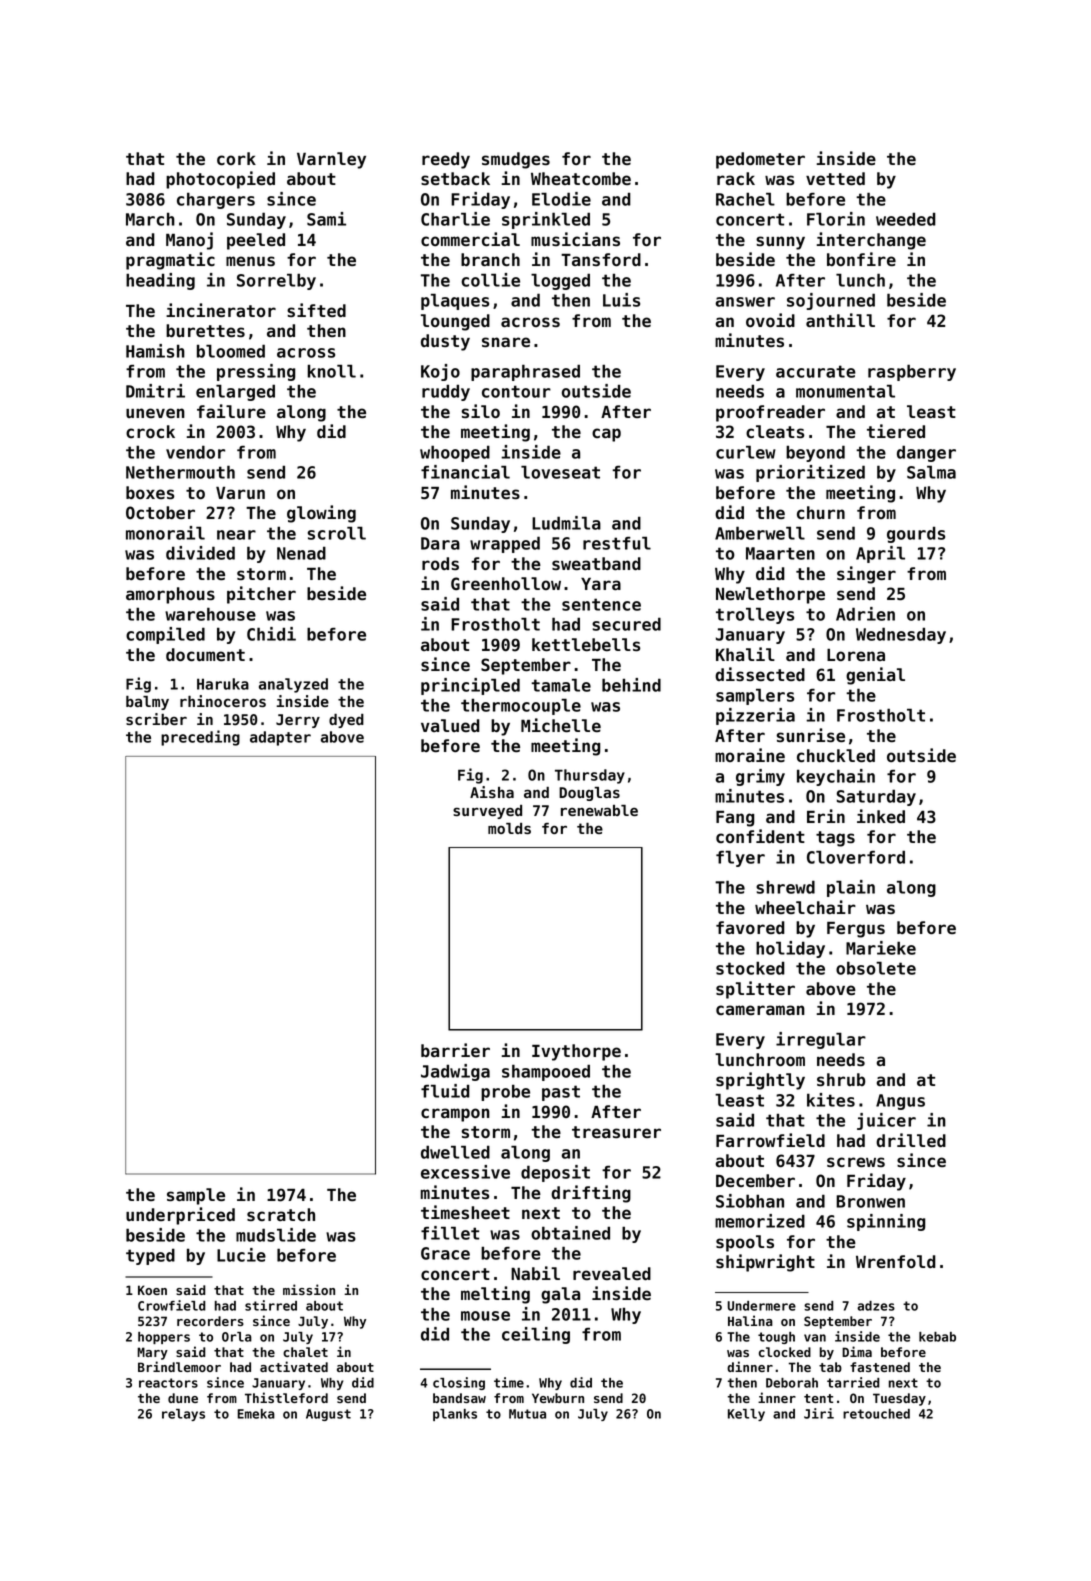  I want to click on Varnley, so click(331, 160).
